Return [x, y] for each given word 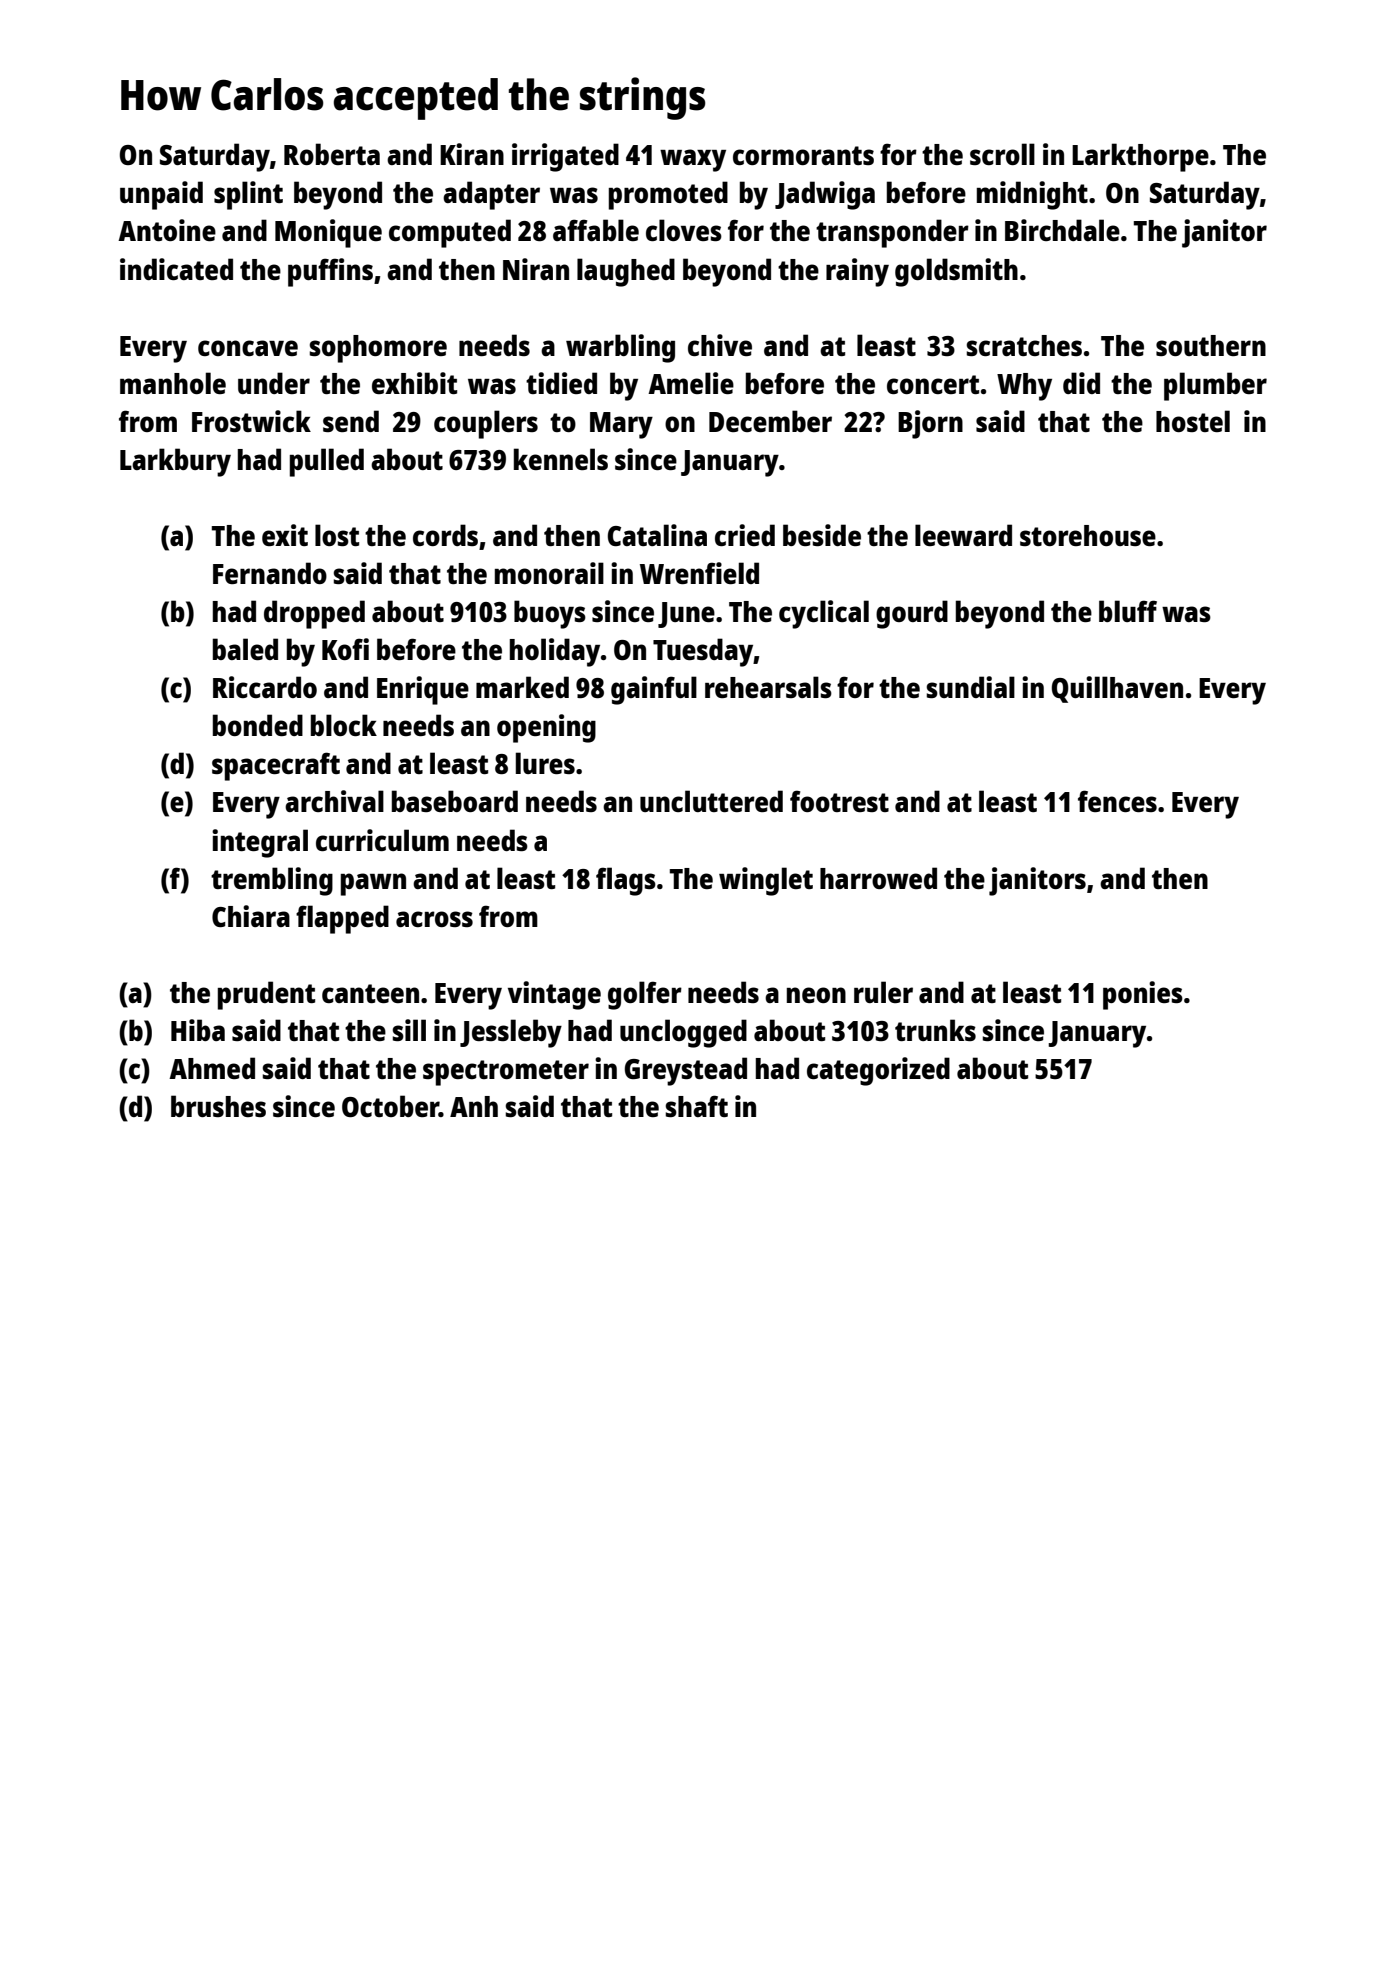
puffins [330, 272]
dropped [314, 614]
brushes [218, 1106]
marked [522, 687]
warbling [620, 348]
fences [1117, 801]
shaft [697, 1106]
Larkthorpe [1140, 157]
